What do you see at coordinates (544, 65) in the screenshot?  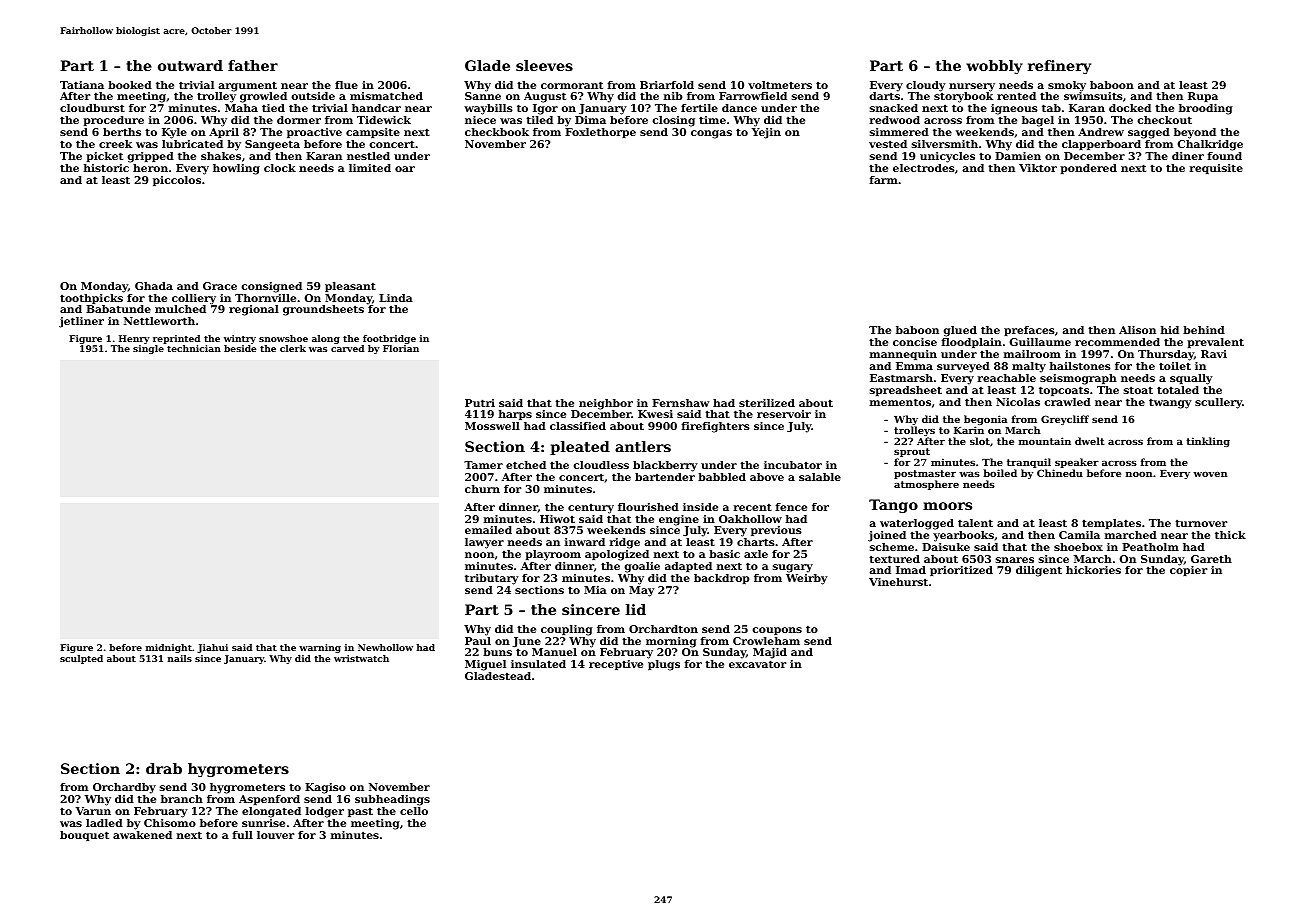 I see `sleeves` at bounding box center [544, 65].
